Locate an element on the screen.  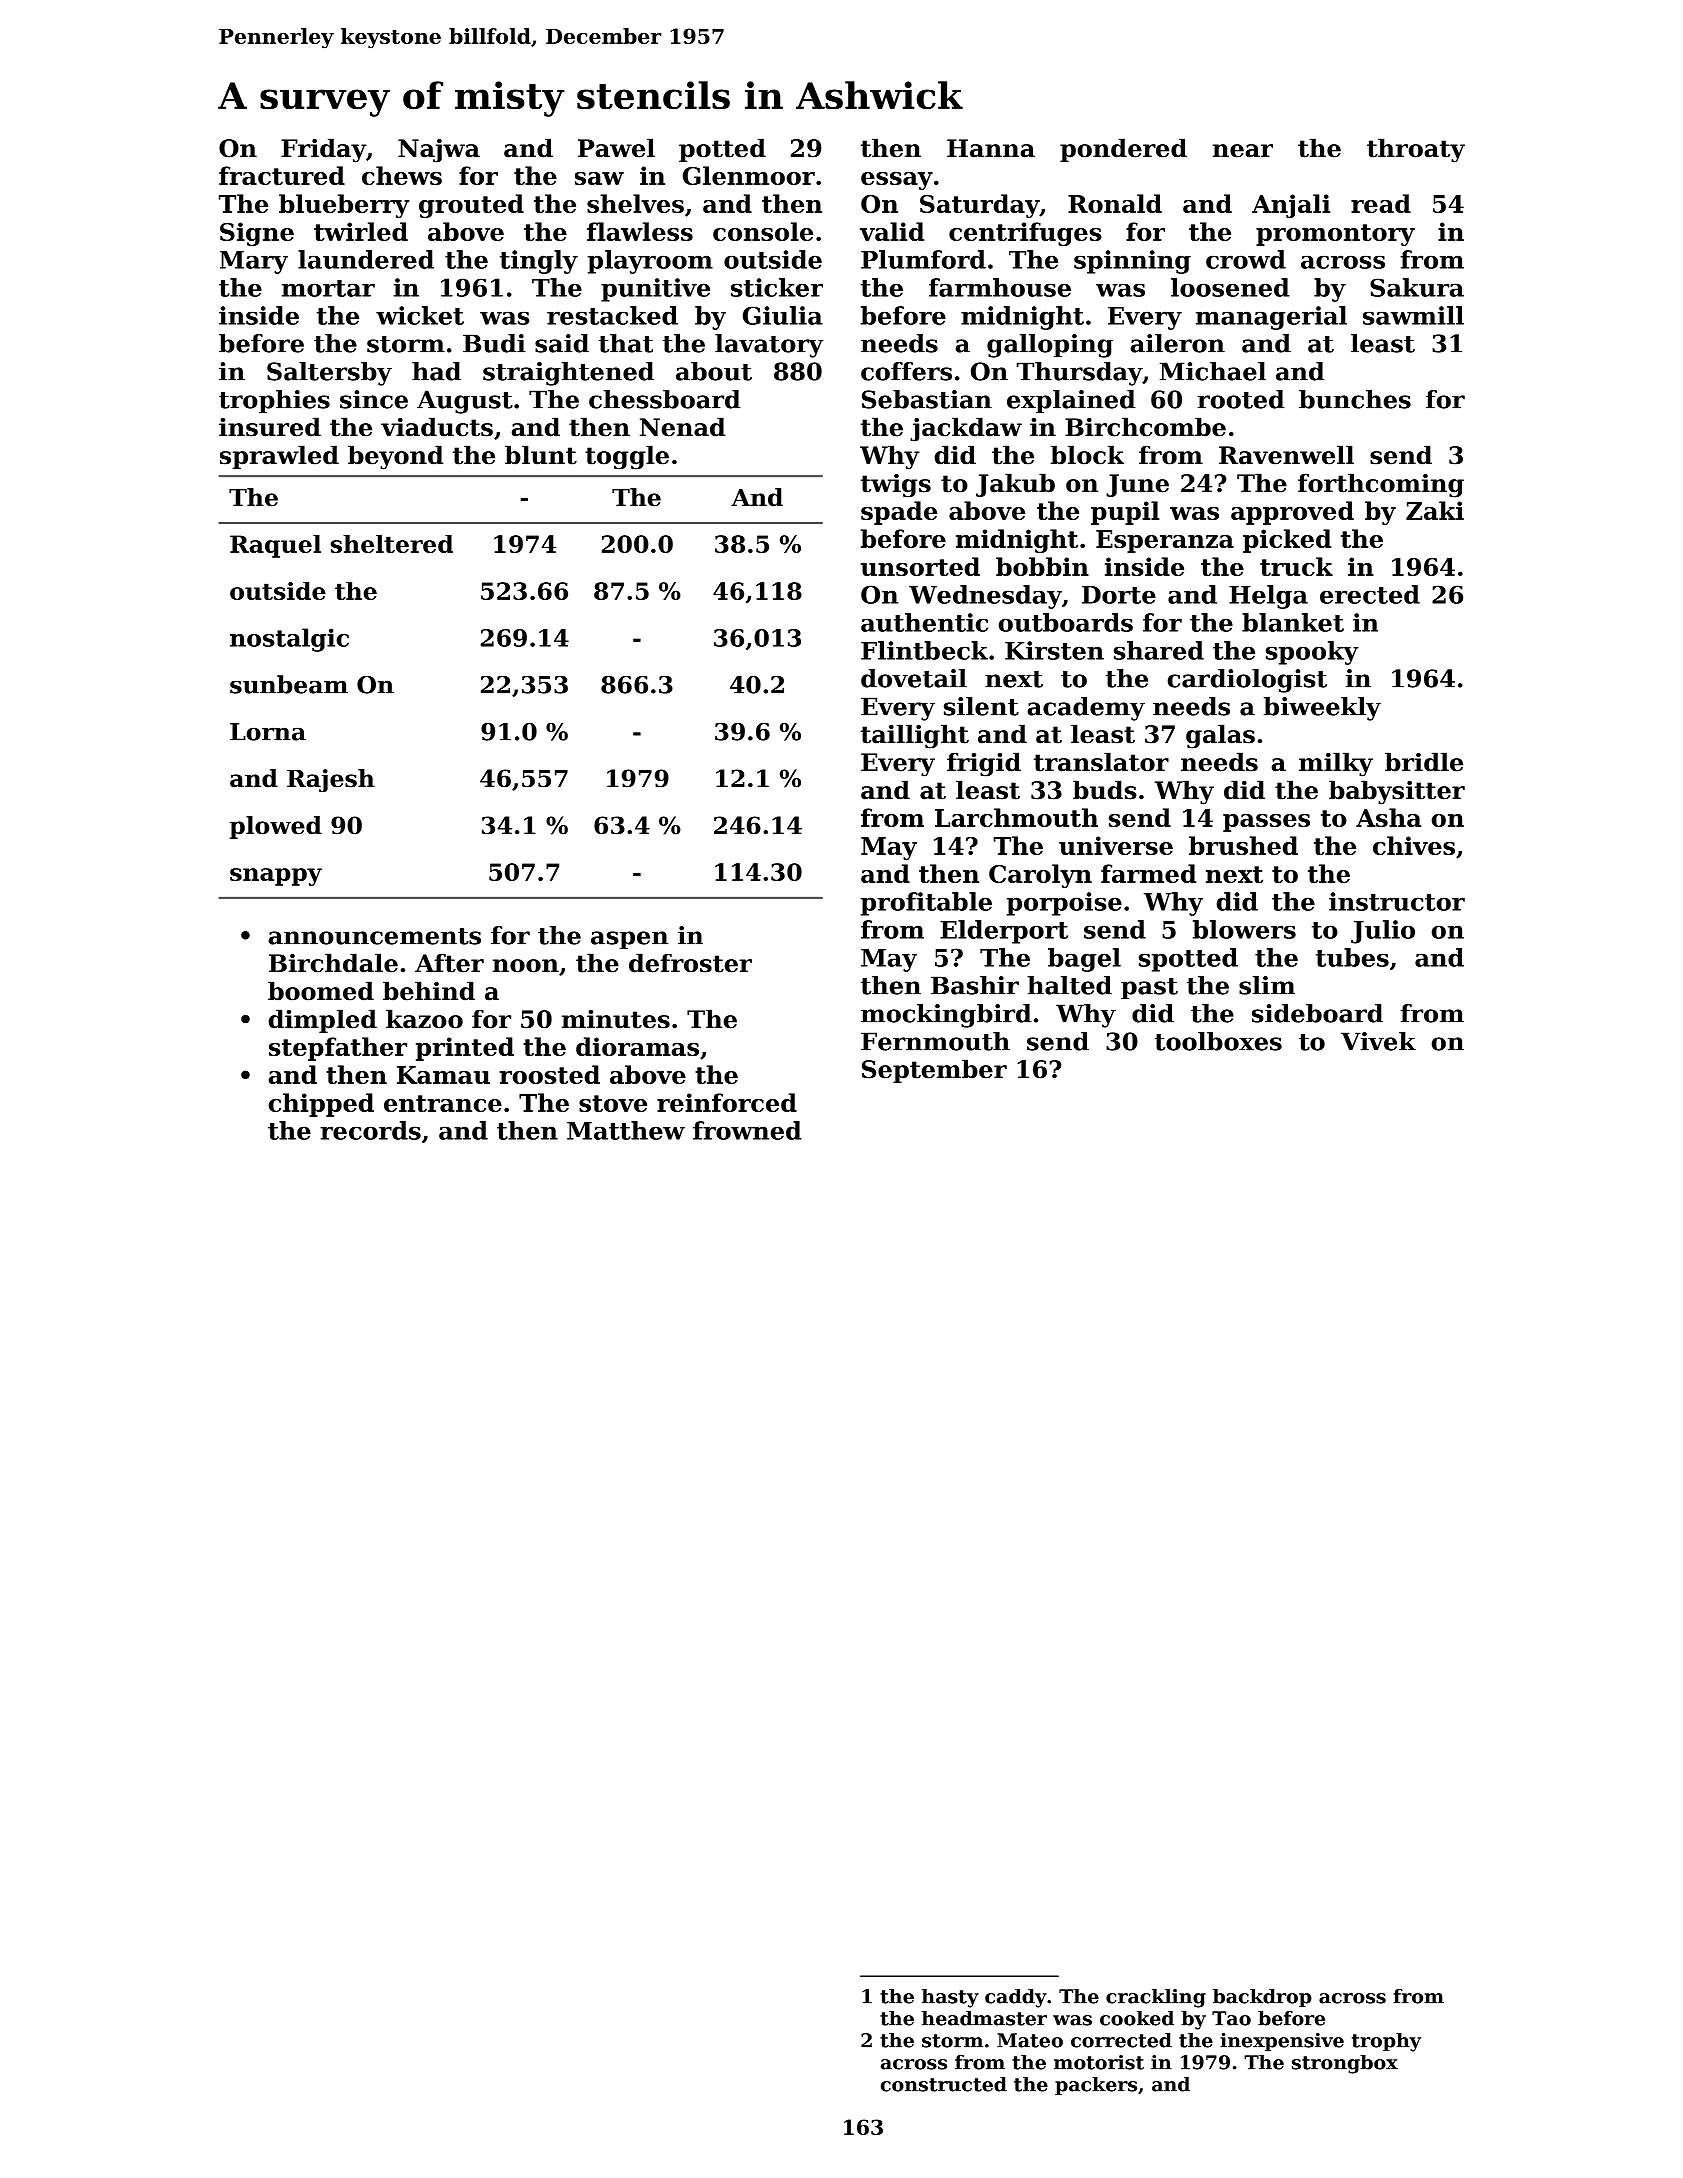
lavatory is located at coordinates (769, 346).
